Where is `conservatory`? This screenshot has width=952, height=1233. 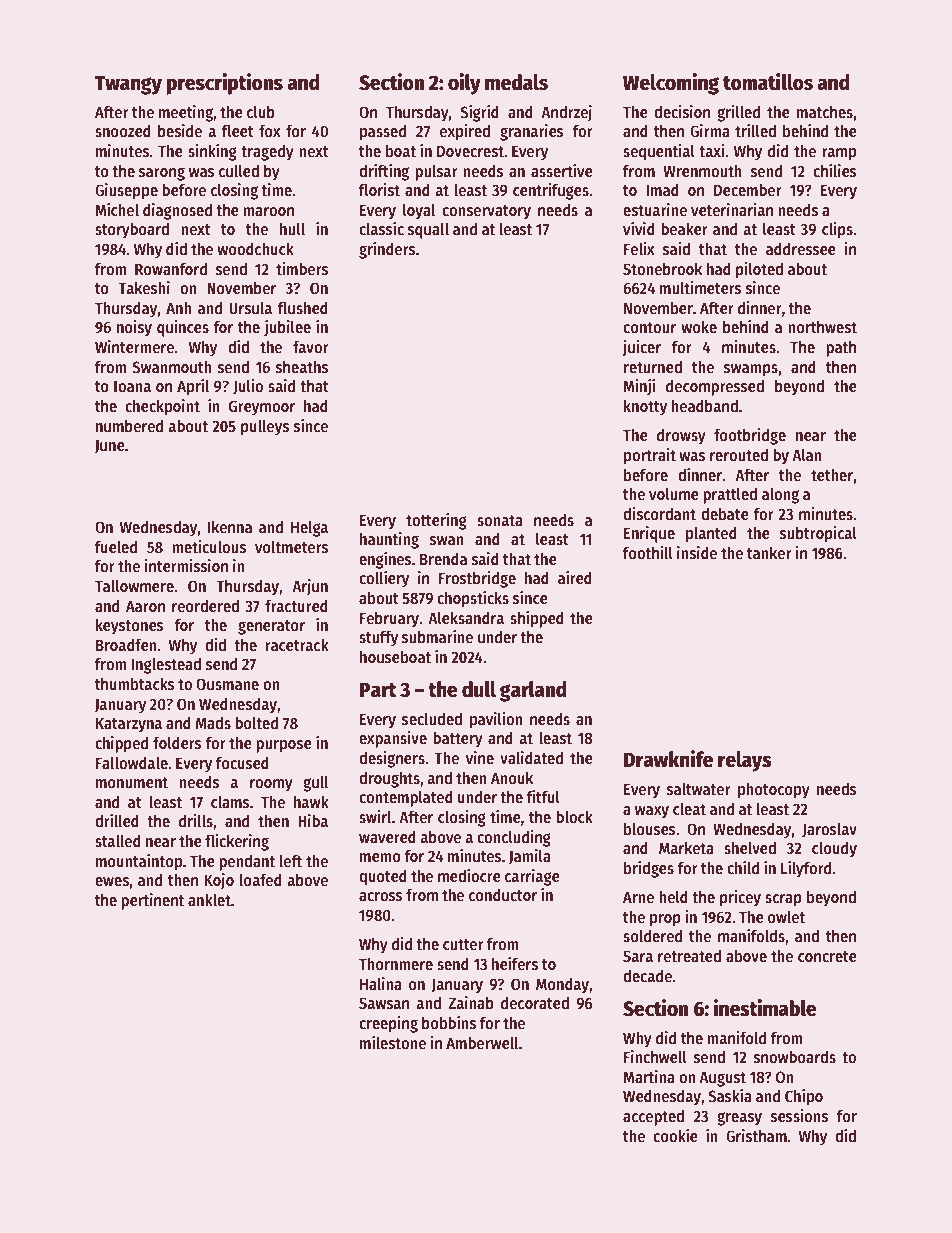
conservatory is located at coordinates (486, 212).
